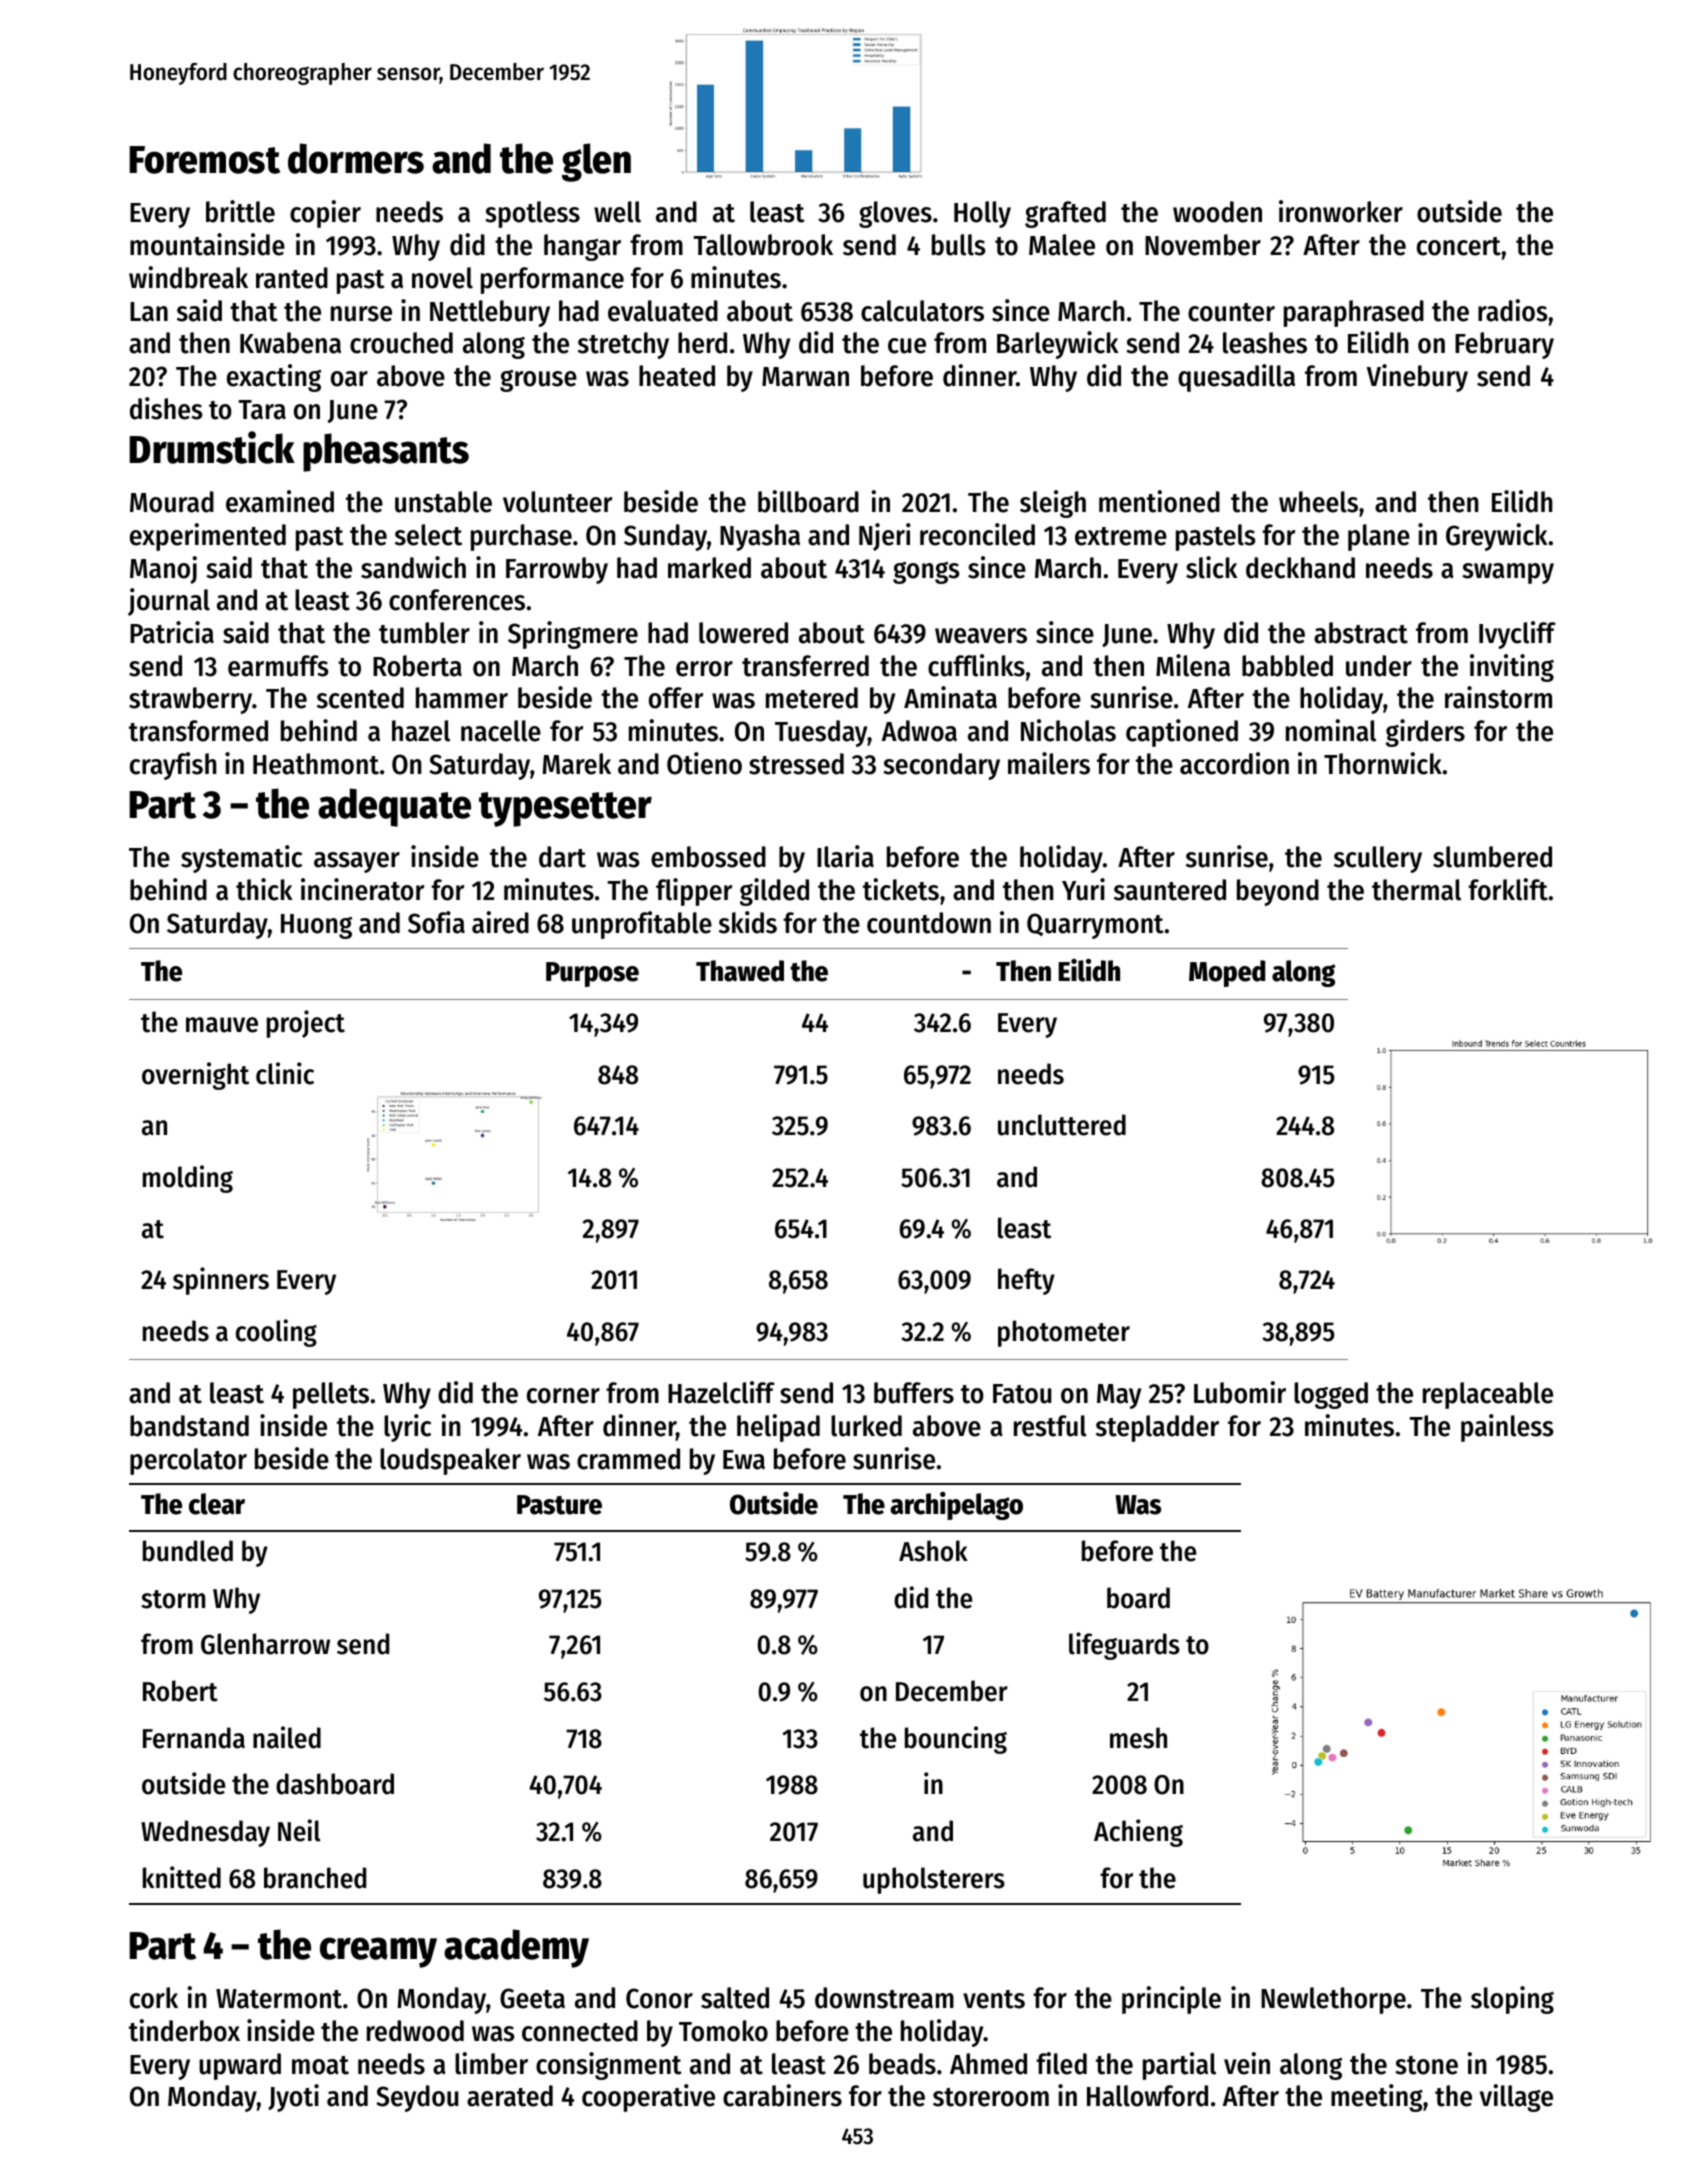  What do you see at coordinates (221, 1281) in the screenshot?
I see `spinners` at bounding box center [221, 1281].
